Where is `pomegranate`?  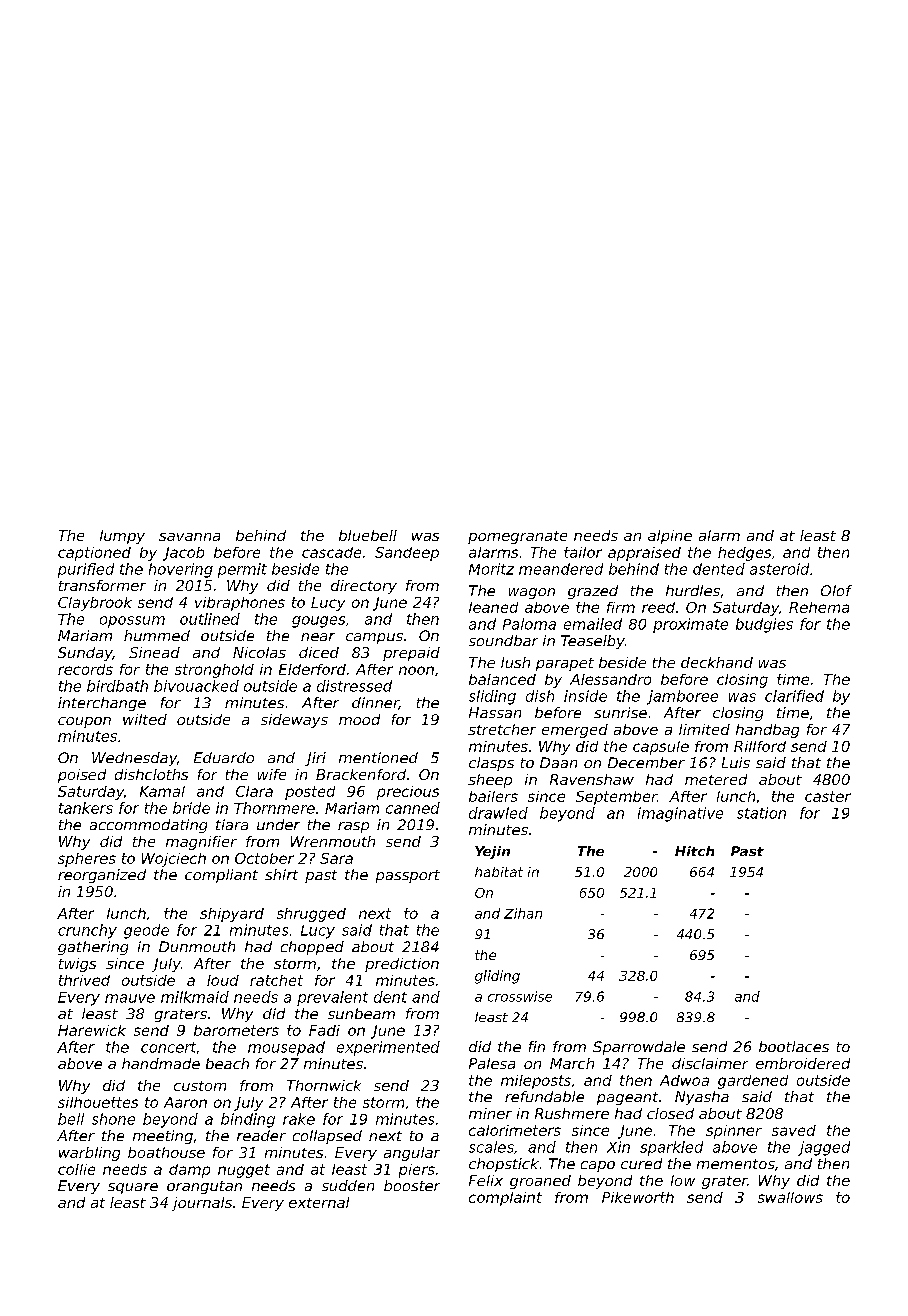 pomegranate is located at coordinates (517, 537).
